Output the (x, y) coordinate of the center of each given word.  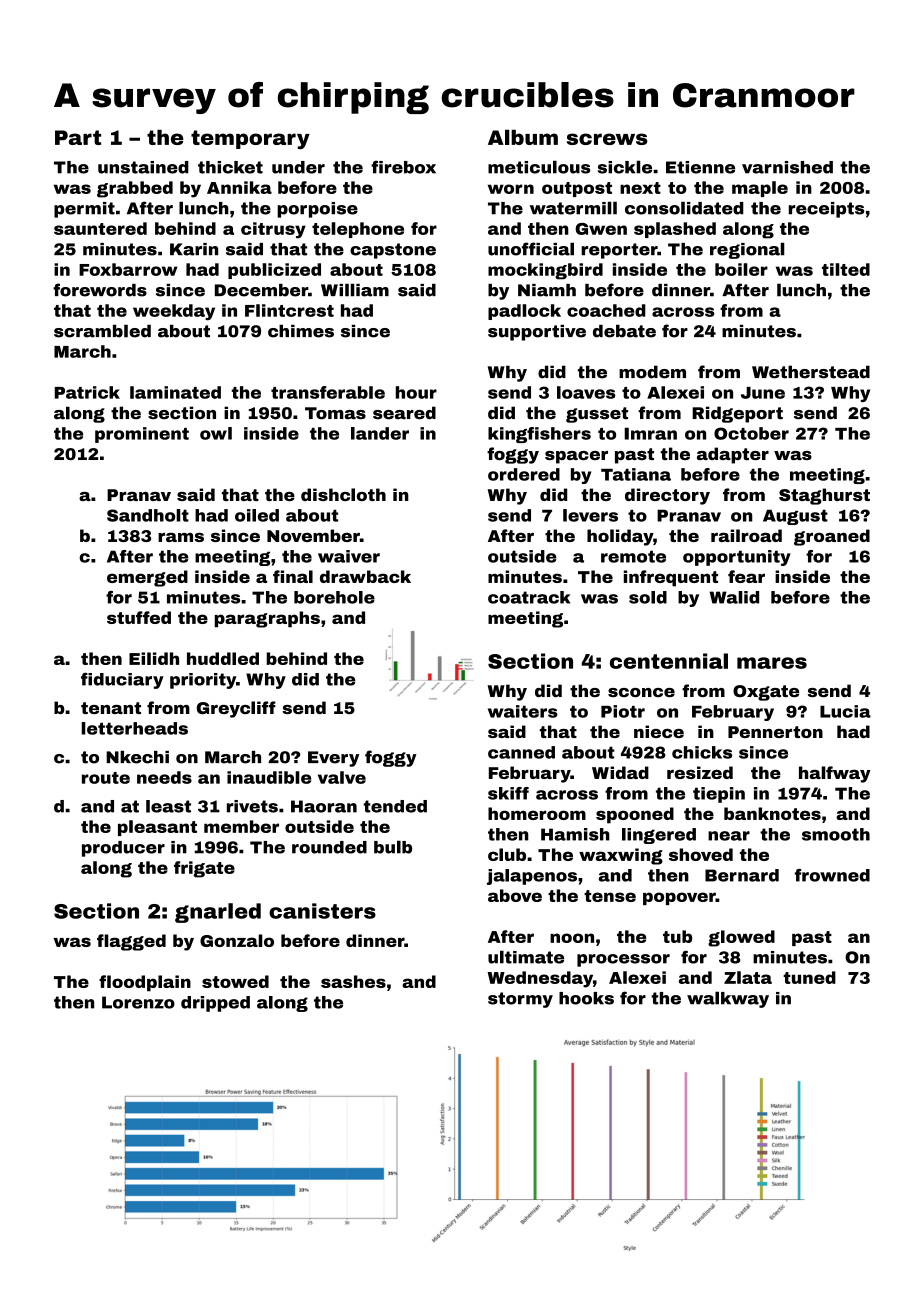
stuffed (139, 617)
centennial (669, 661)
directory (667, 496)
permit (84, 210)
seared (404, 413)
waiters (523, 711)
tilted (846, 269)
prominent (142, 435)
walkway (728, 999)
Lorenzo (138, 1002)
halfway (835, 774)
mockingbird (545, 271)
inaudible (269, 777)
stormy (520, 1000)
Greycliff (236, 709)
